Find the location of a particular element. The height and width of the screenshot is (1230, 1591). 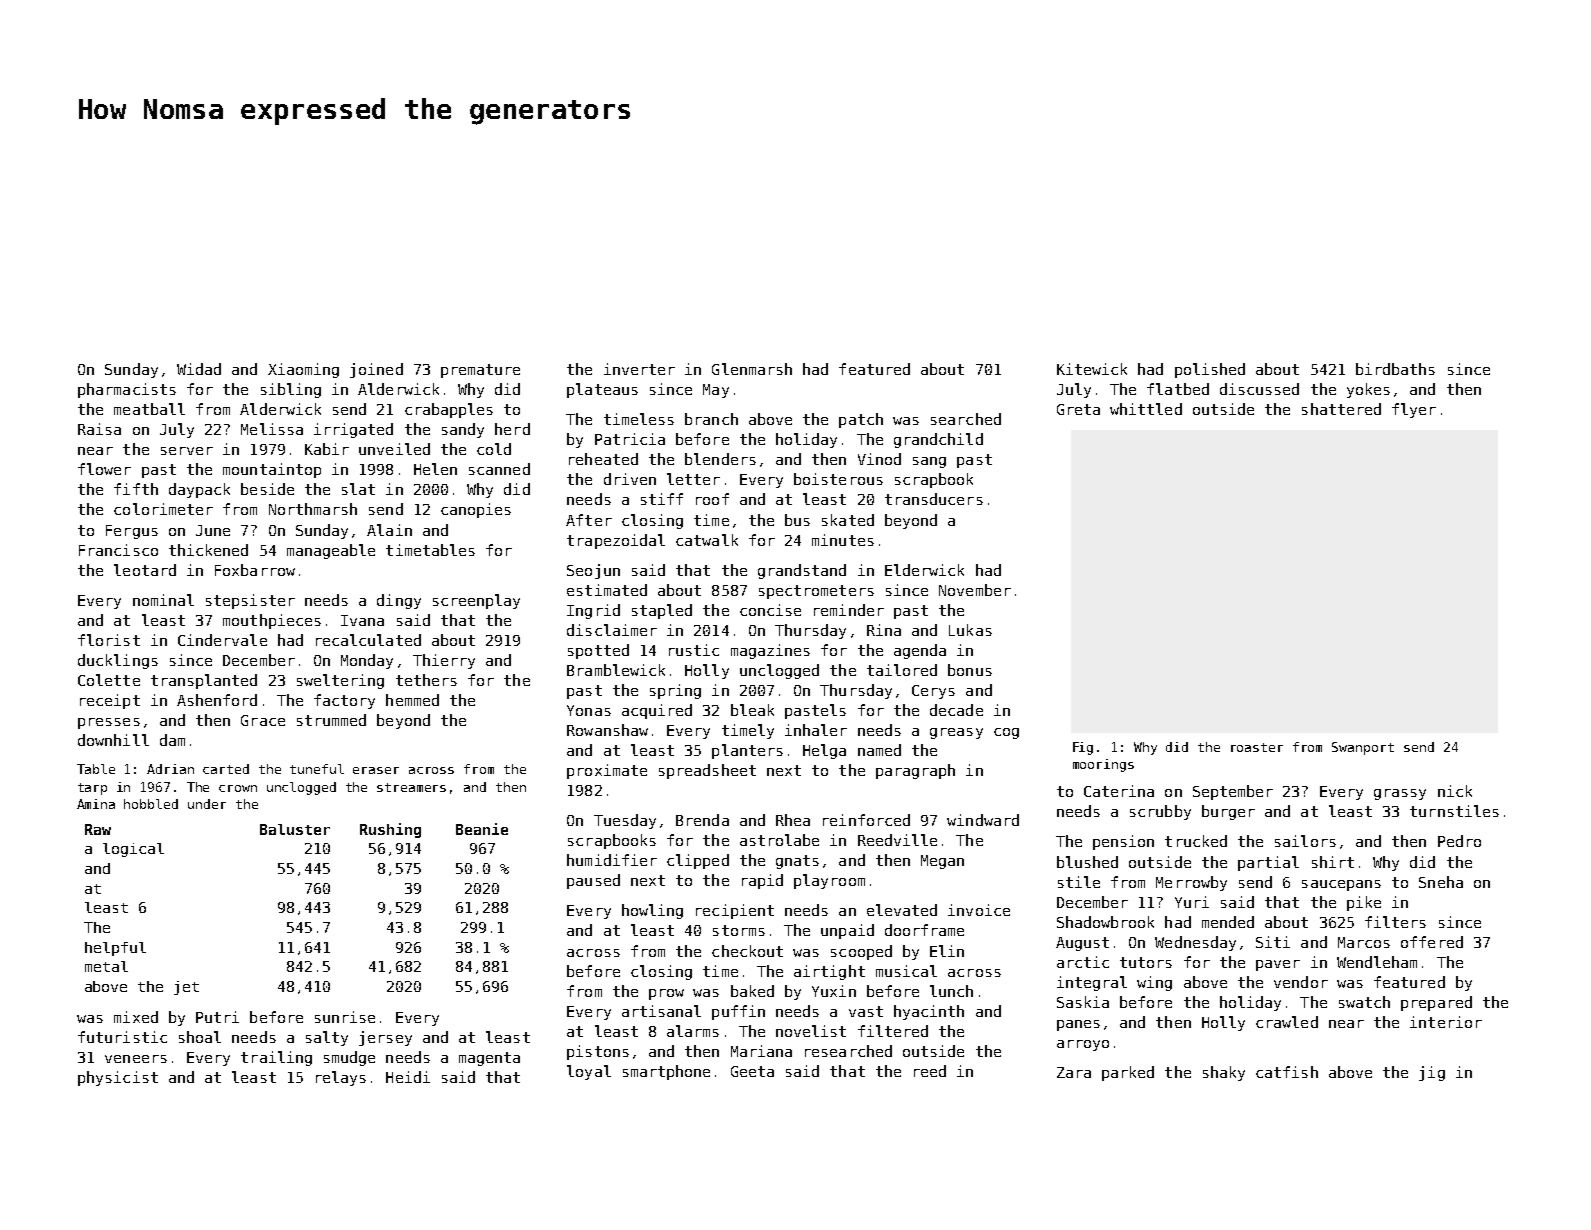

premature is located at coordinates (480, 371).
